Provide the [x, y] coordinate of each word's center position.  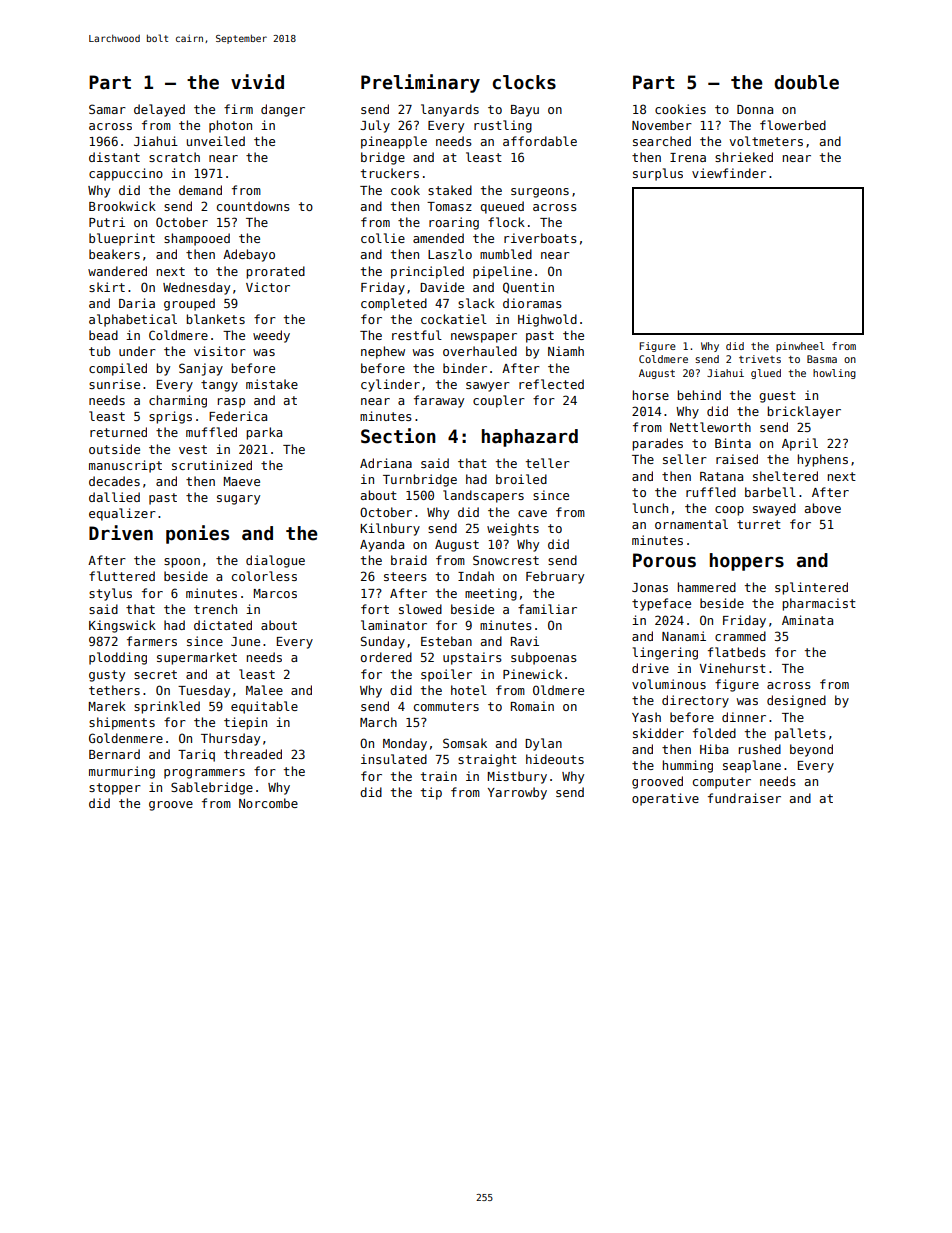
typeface [661, 604]
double [806, 82]
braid [409, 560]
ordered [386, 657]
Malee [264, 690]
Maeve [242, 481]
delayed [159, 110]
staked [450, 190]
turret [759, 524]
